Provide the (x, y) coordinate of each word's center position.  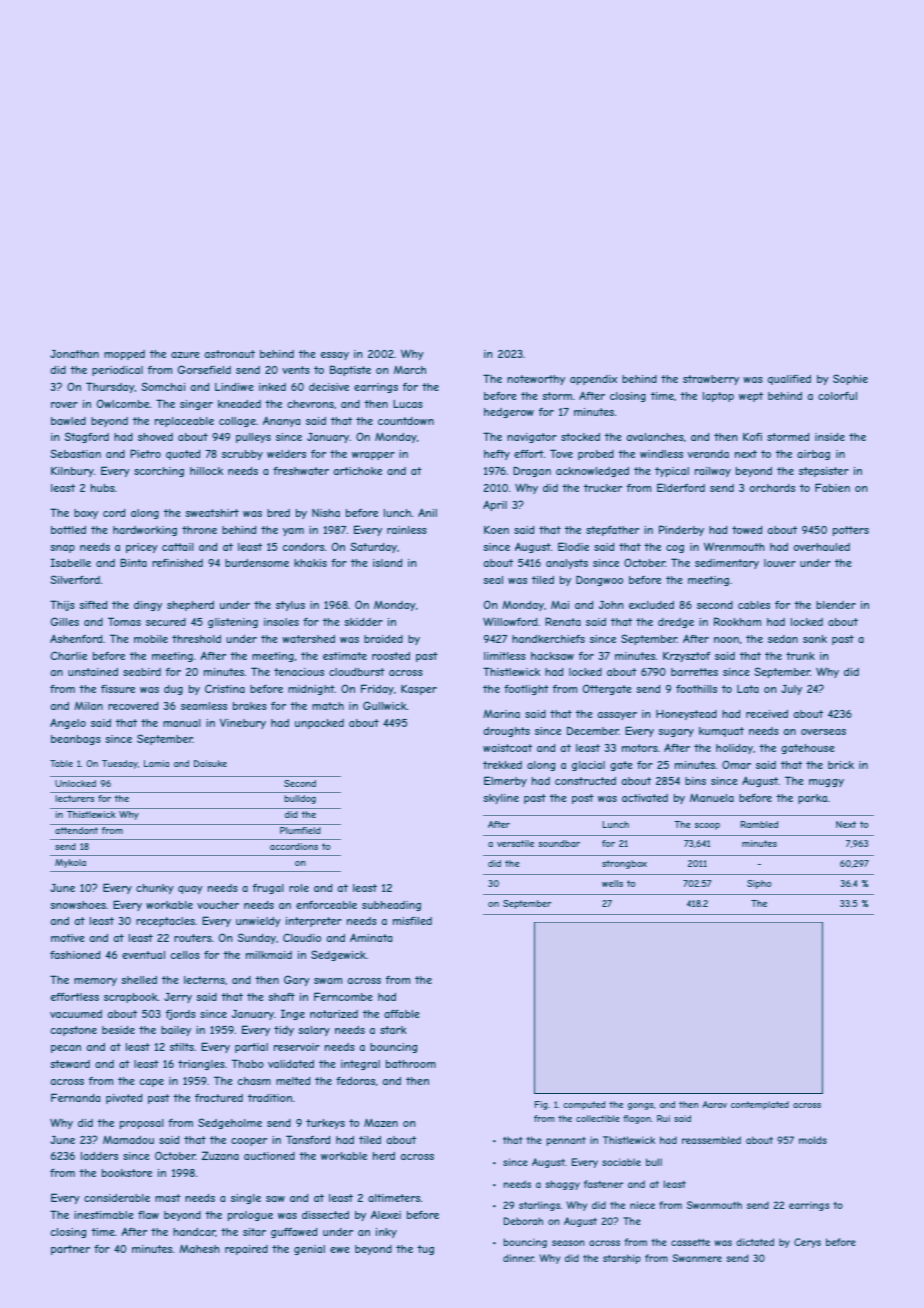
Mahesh (199, 1248)
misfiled (412, 921)
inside (830, 437)
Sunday (257, 938)
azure (185, 355)
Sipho (759, 884)
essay (335, 356)
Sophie (850, 379)
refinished (177, 563)
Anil (427, 512)
